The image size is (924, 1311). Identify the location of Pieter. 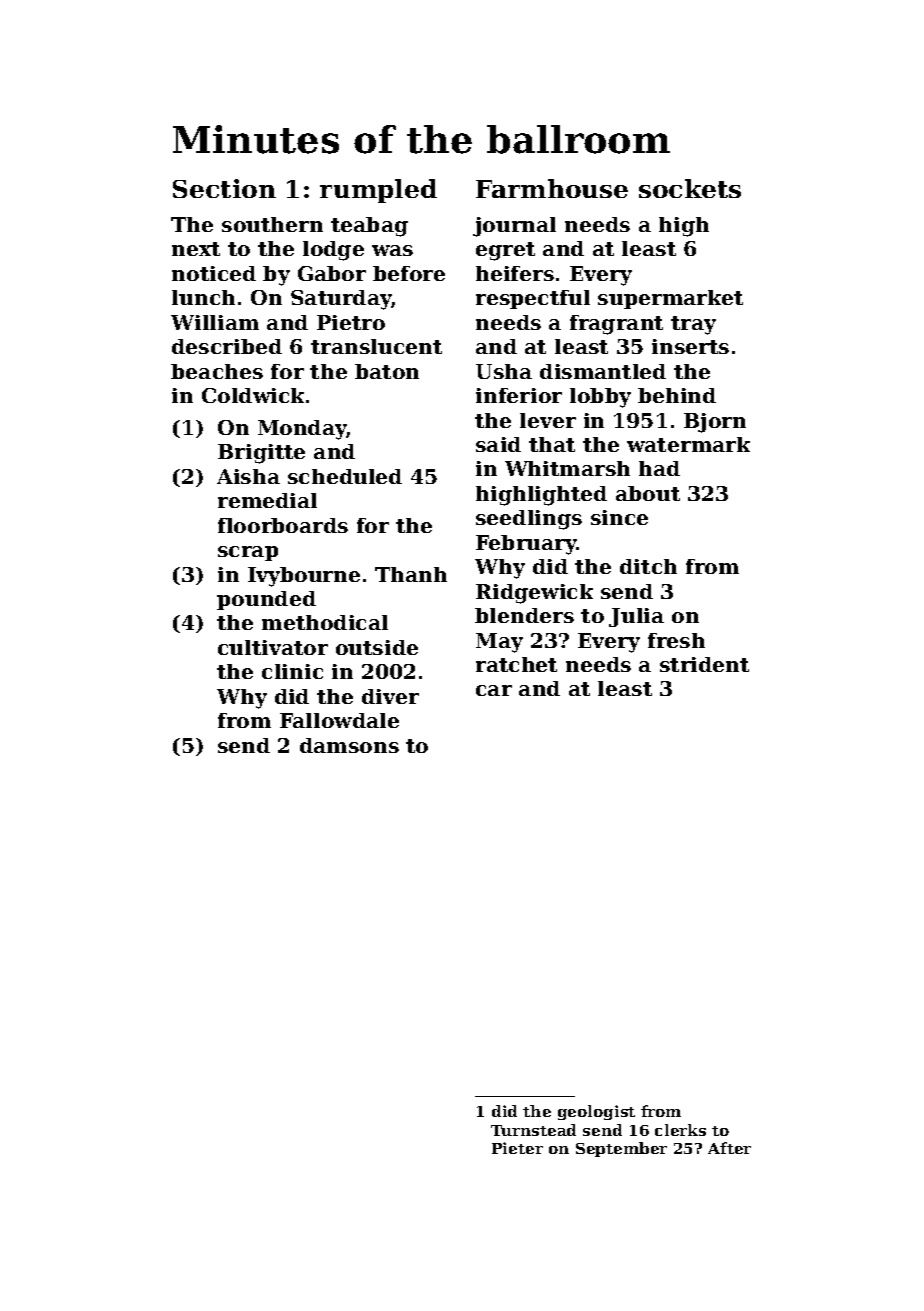
(517, 1148).
